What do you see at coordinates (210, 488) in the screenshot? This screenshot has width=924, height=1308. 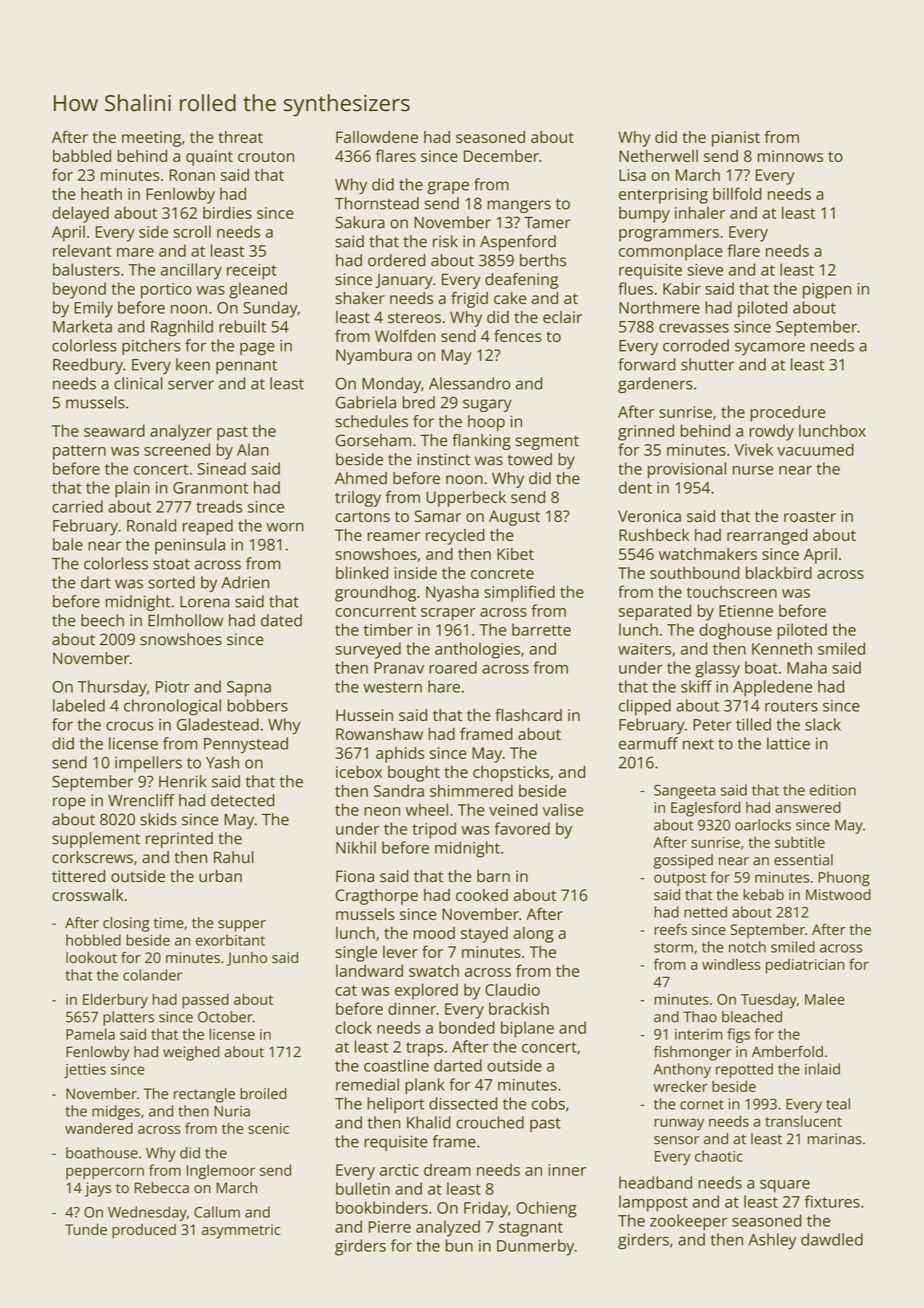 I see `Granmont` at bounding box center [210, 488].
